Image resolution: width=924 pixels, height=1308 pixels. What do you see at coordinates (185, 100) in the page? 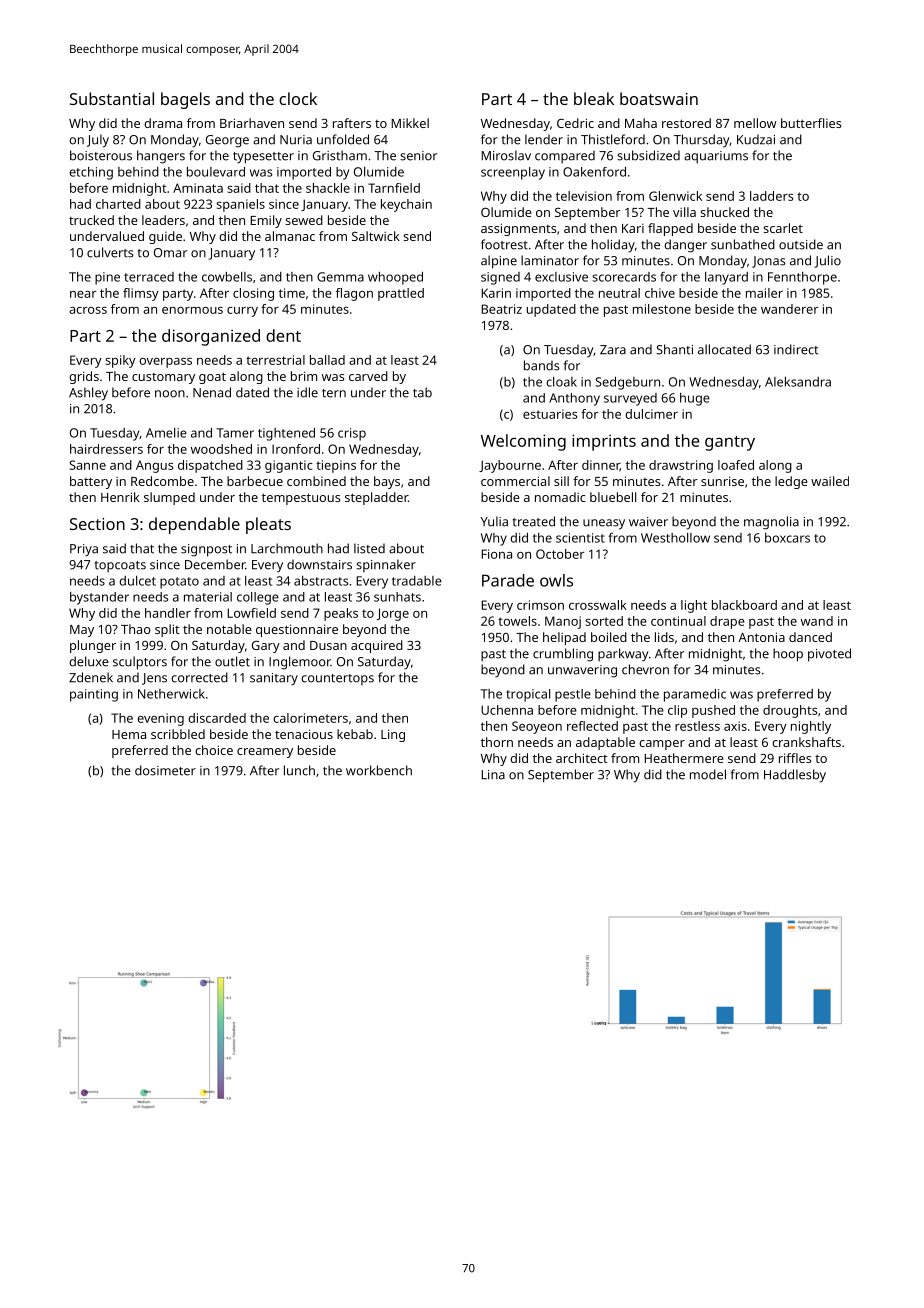
I see `bagels` at bounding box center [185, 100].
